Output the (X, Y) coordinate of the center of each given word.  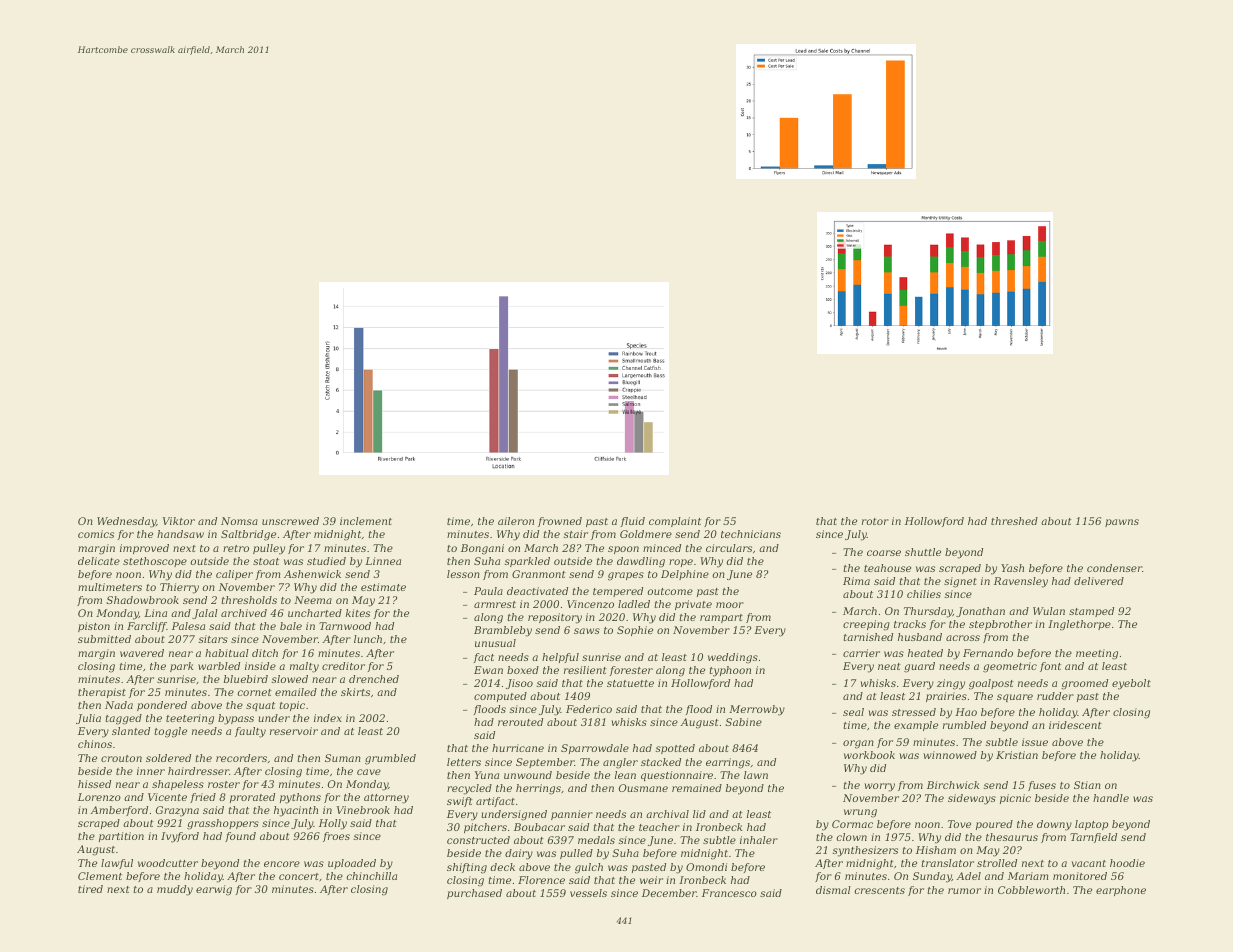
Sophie (635, 631)
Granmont (539, 574)
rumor (964, 891)
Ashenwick (312, 574)
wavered (142, 653)
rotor (875, 521)
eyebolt (1131, 684)
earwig (214, 890)
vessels (588, 893)
